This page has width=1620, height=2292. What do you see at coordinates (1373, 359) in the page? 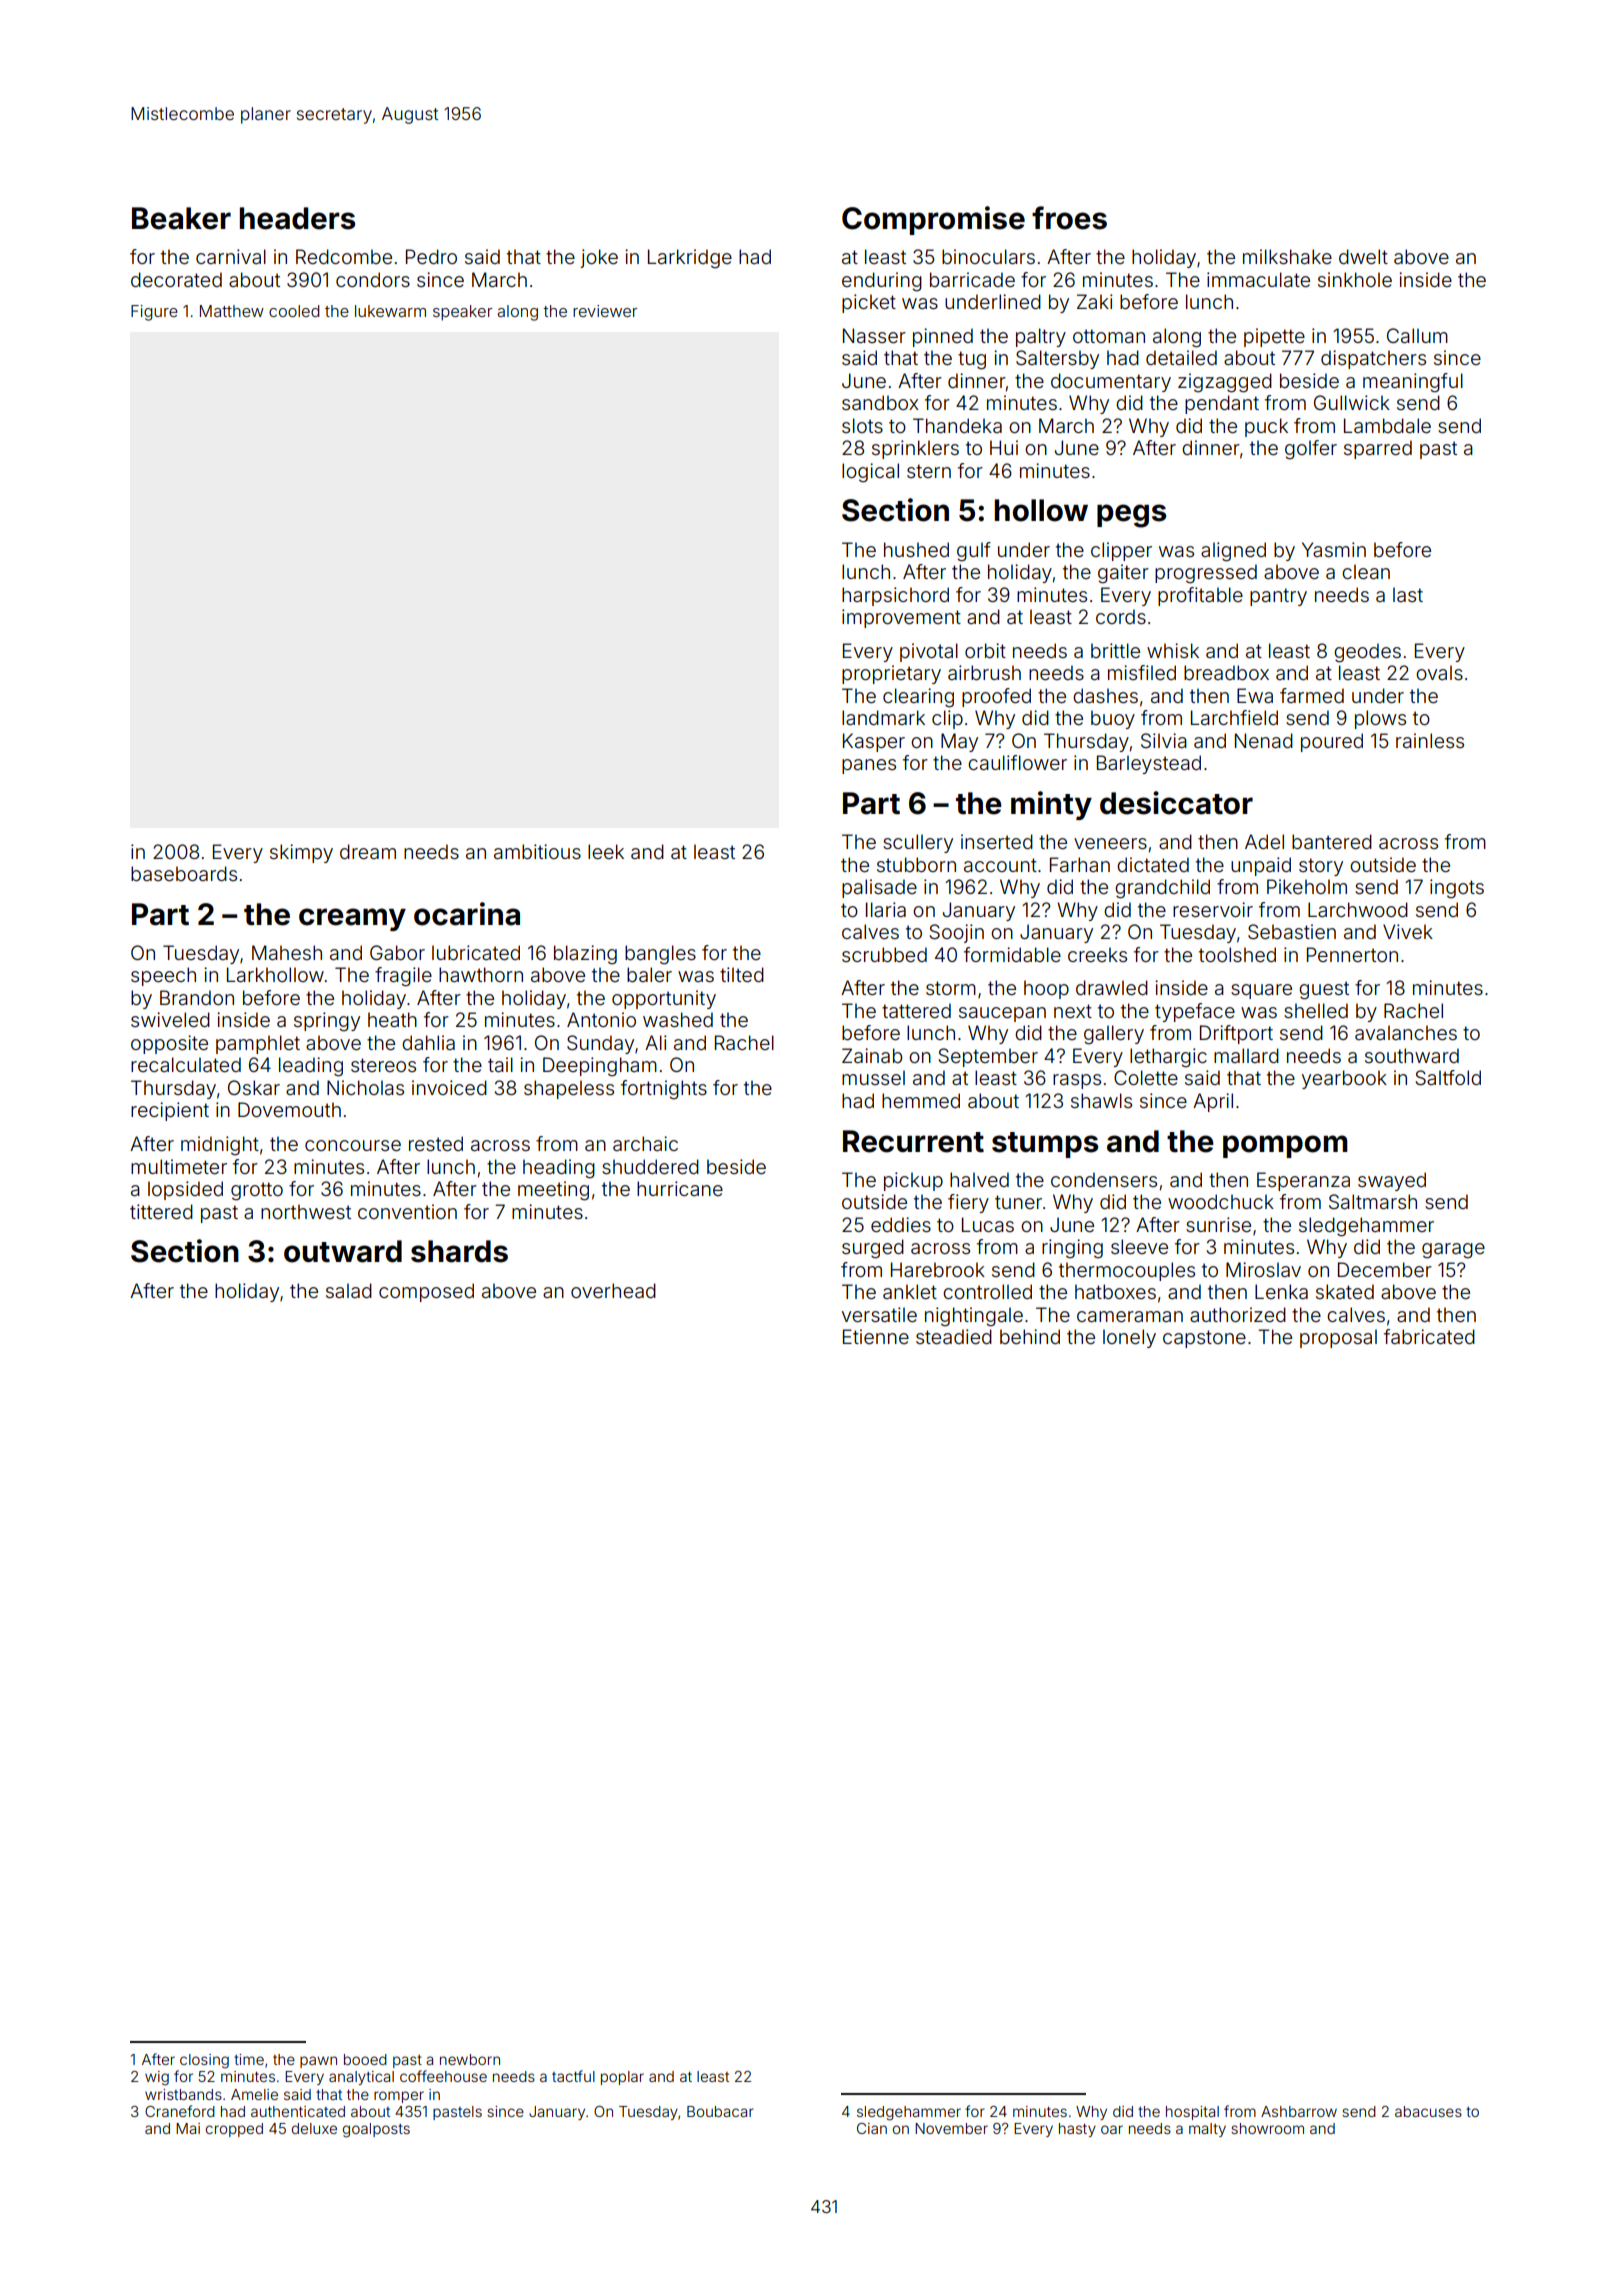
I see `dispatchers` at bounding box center [1373, 359].
